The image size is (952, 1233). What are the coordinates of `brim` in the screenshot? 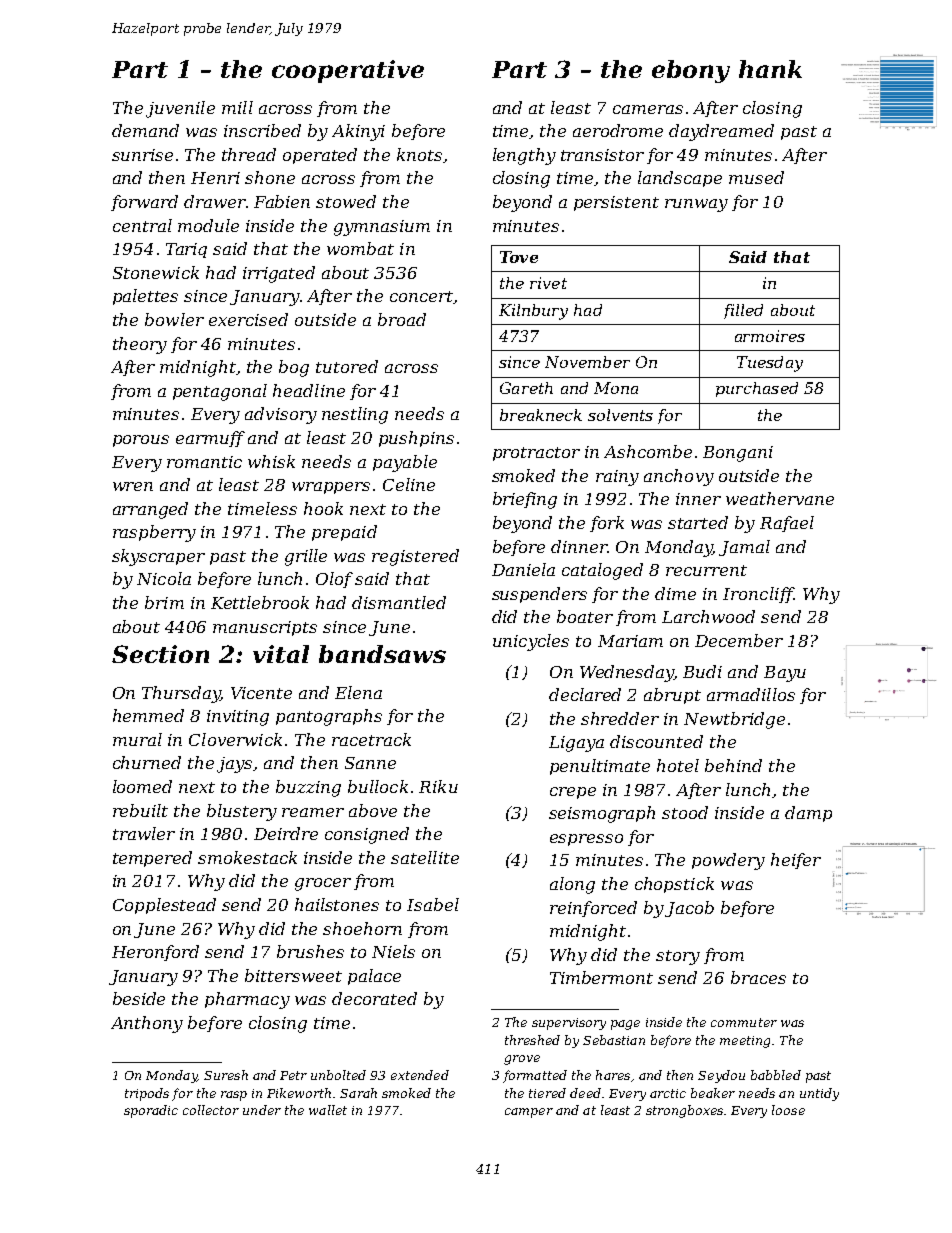 It's located at (164, 602).
